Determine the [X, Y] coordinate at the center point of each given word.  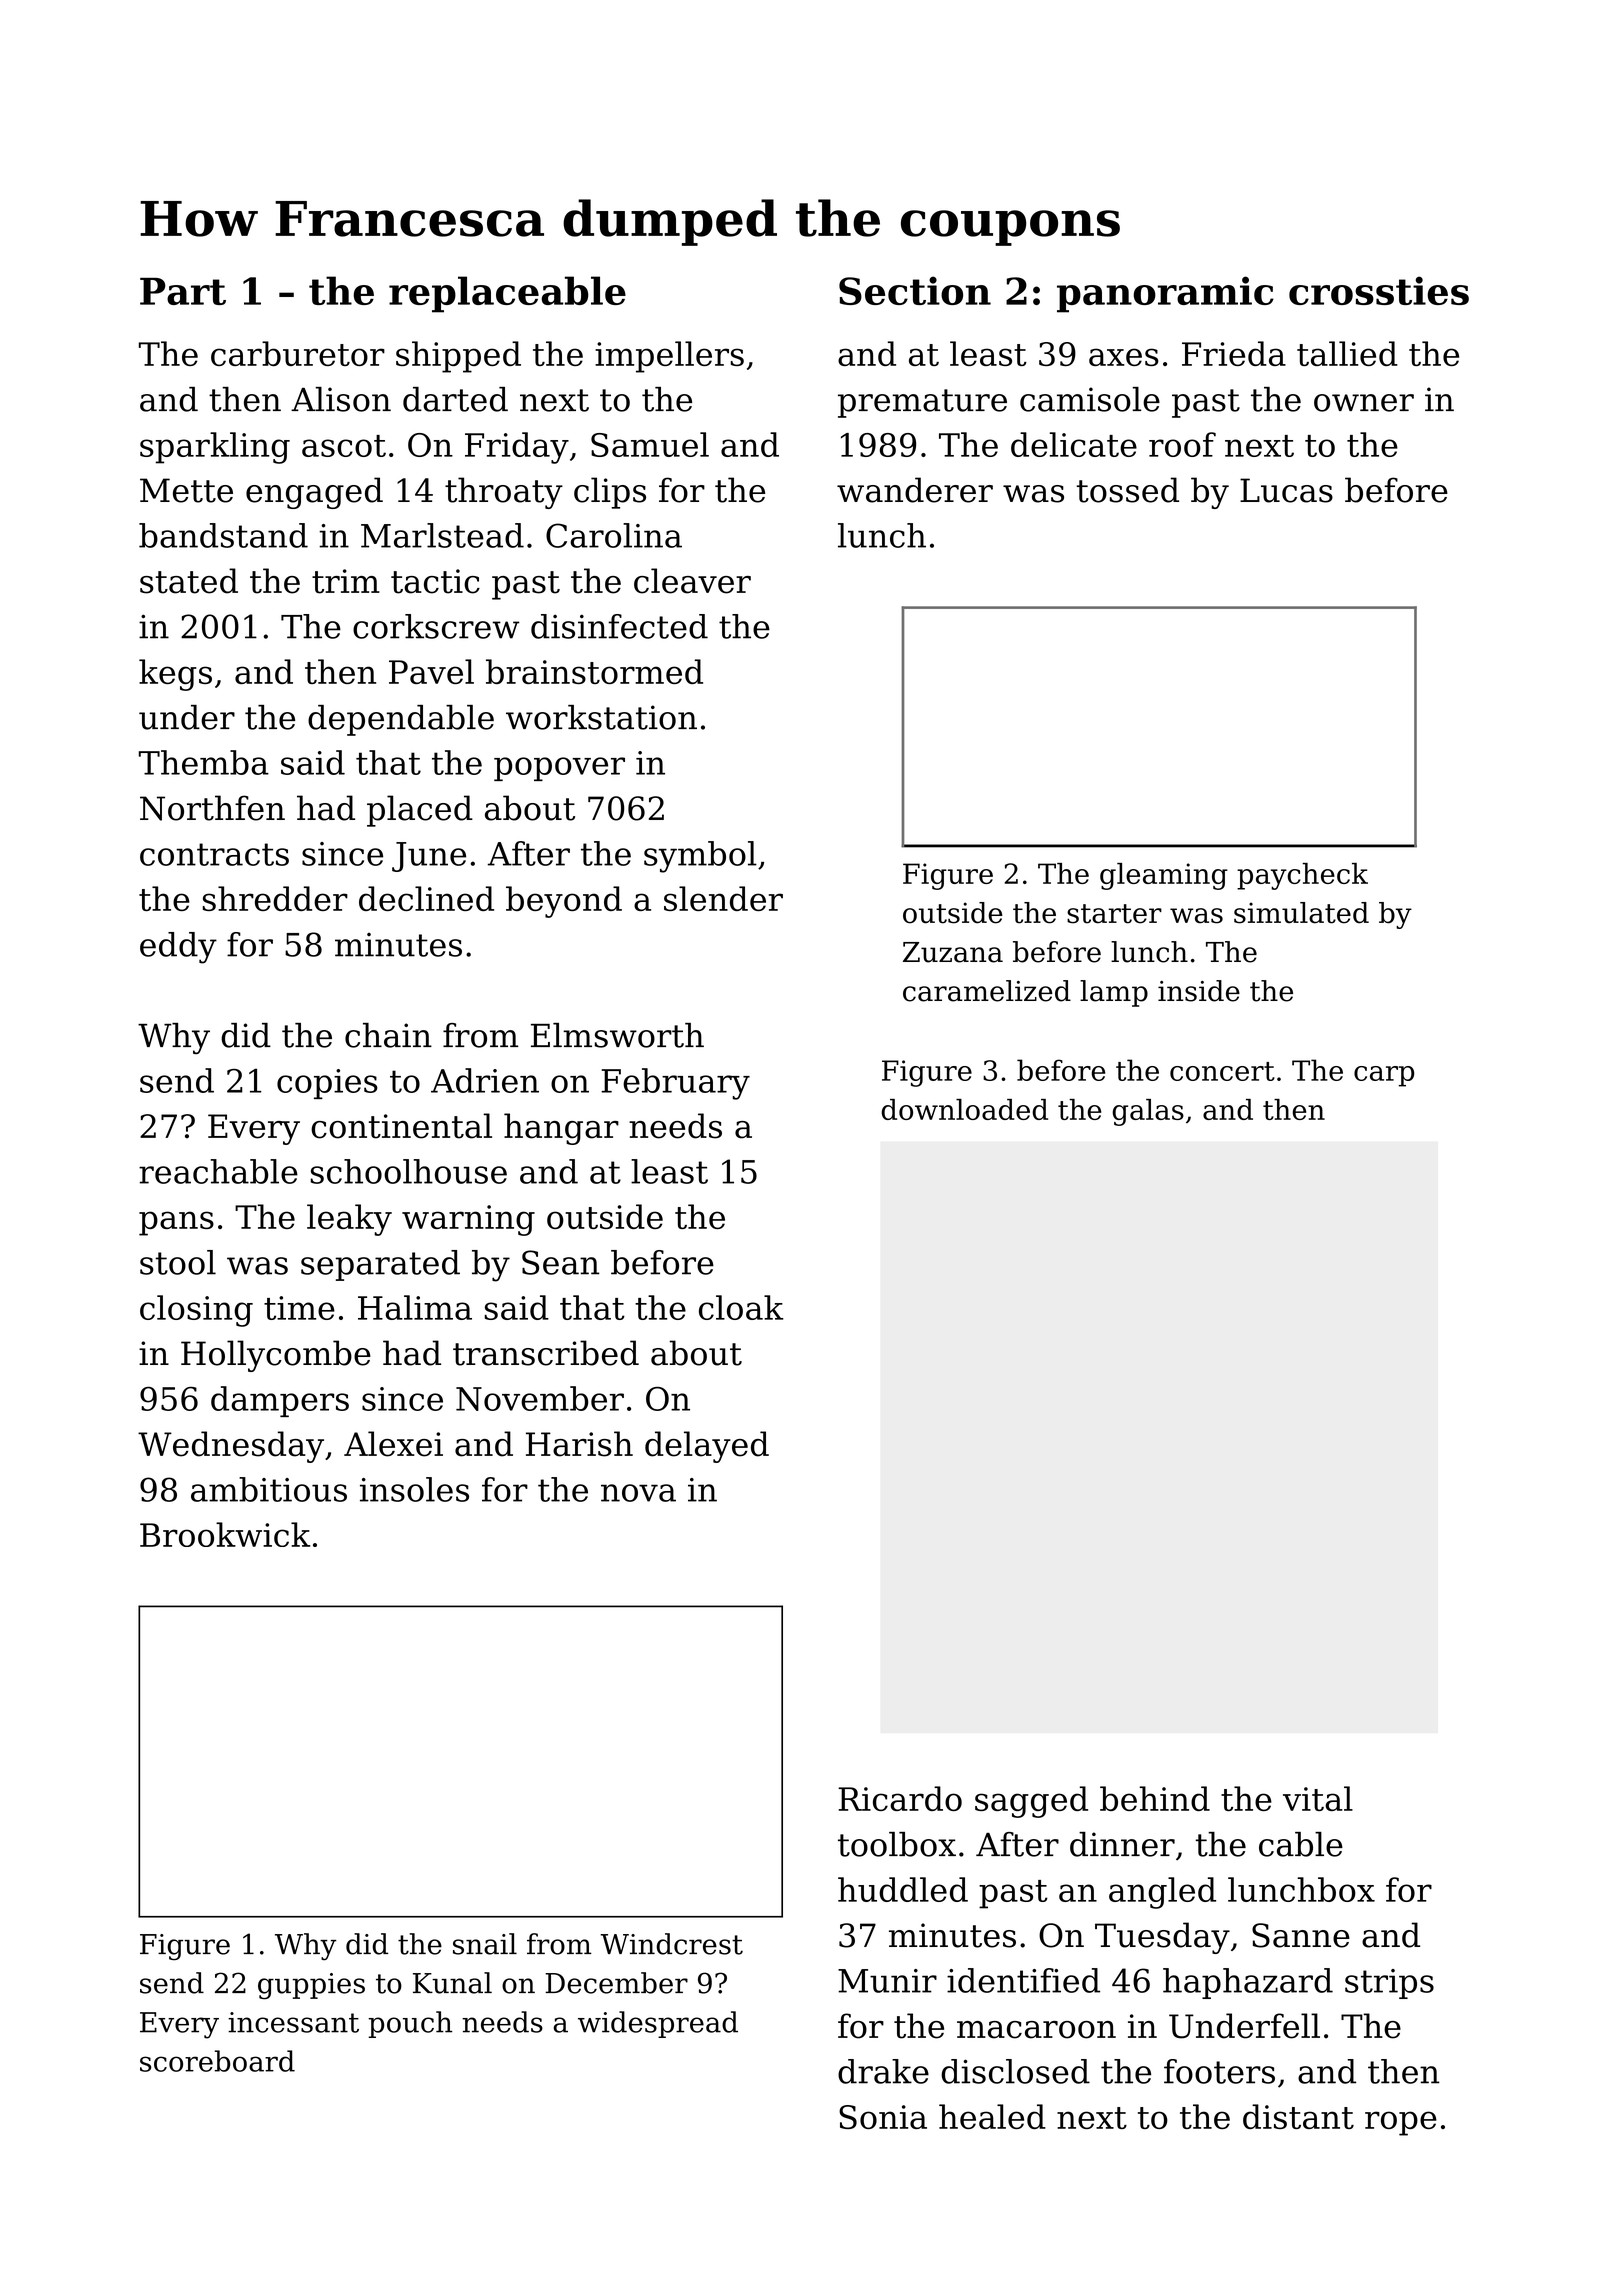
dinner [1122, 1844]
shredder [275, 898]
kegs [175, 675]
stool [178, 1262]
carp [1384, 1076]
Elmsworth [617, 1035]
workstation [601, 717]
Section [915, 290]
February [675, 1084]
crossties [1379, 290]
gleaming [1164, 876]
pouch [410, 2024]
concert [1222, 1071]
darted [455, 399]
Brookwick [225, 1534]
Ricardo [900, 1798]
